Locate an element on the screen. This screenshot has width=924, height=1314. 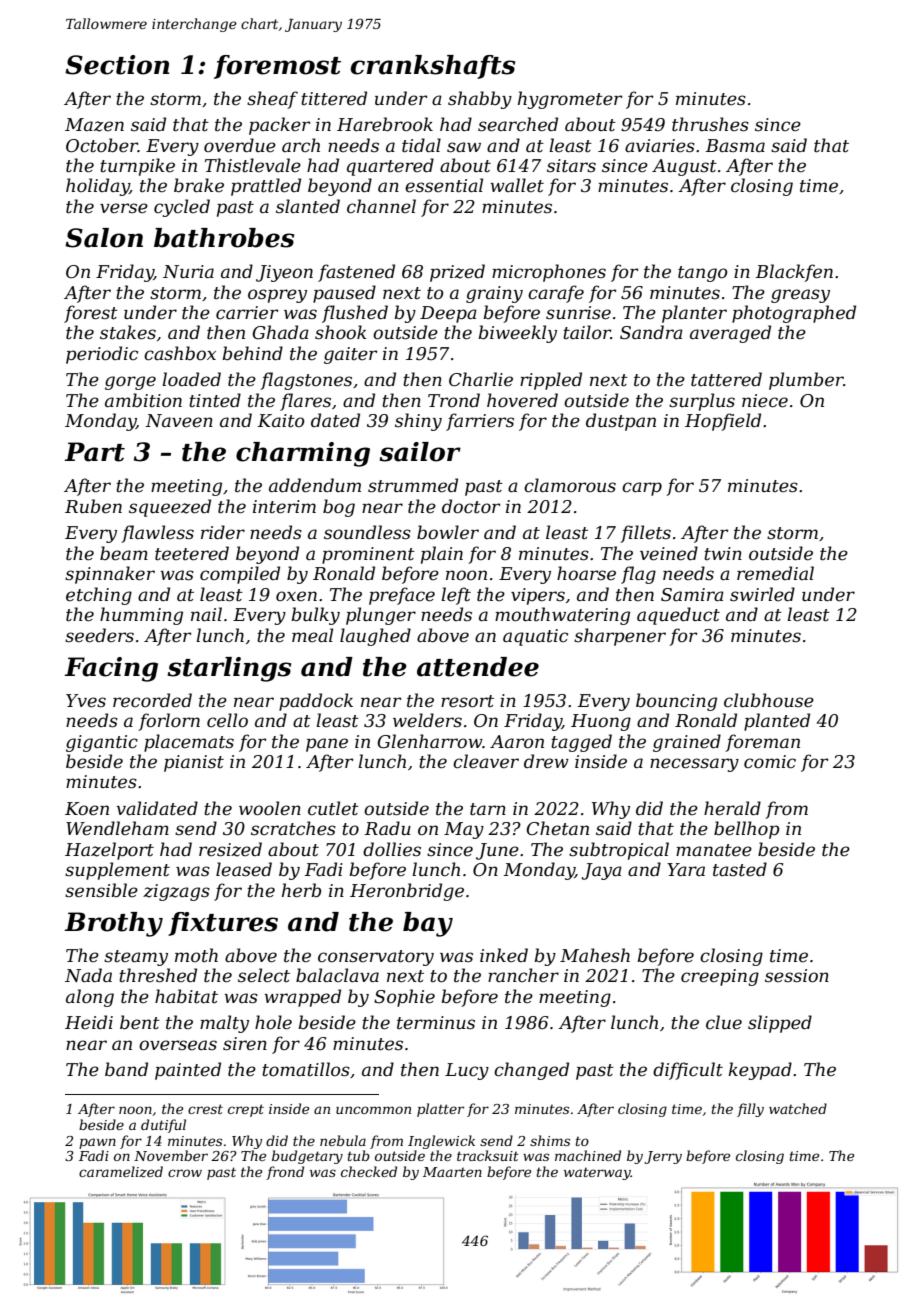
filly is located at coordinates (750, 1110).
